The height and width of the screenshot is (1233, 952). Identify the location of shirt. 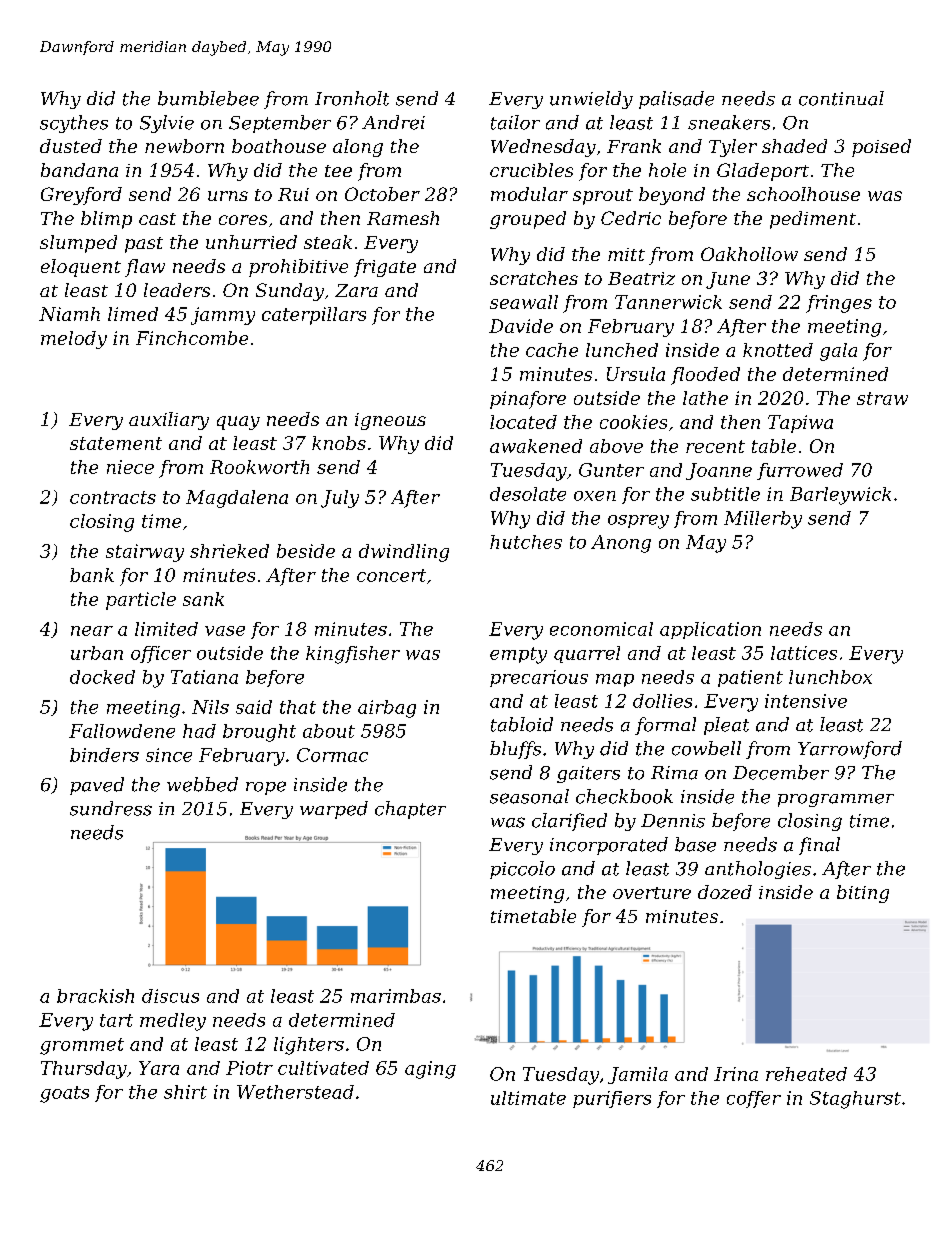
(185, 1092).
